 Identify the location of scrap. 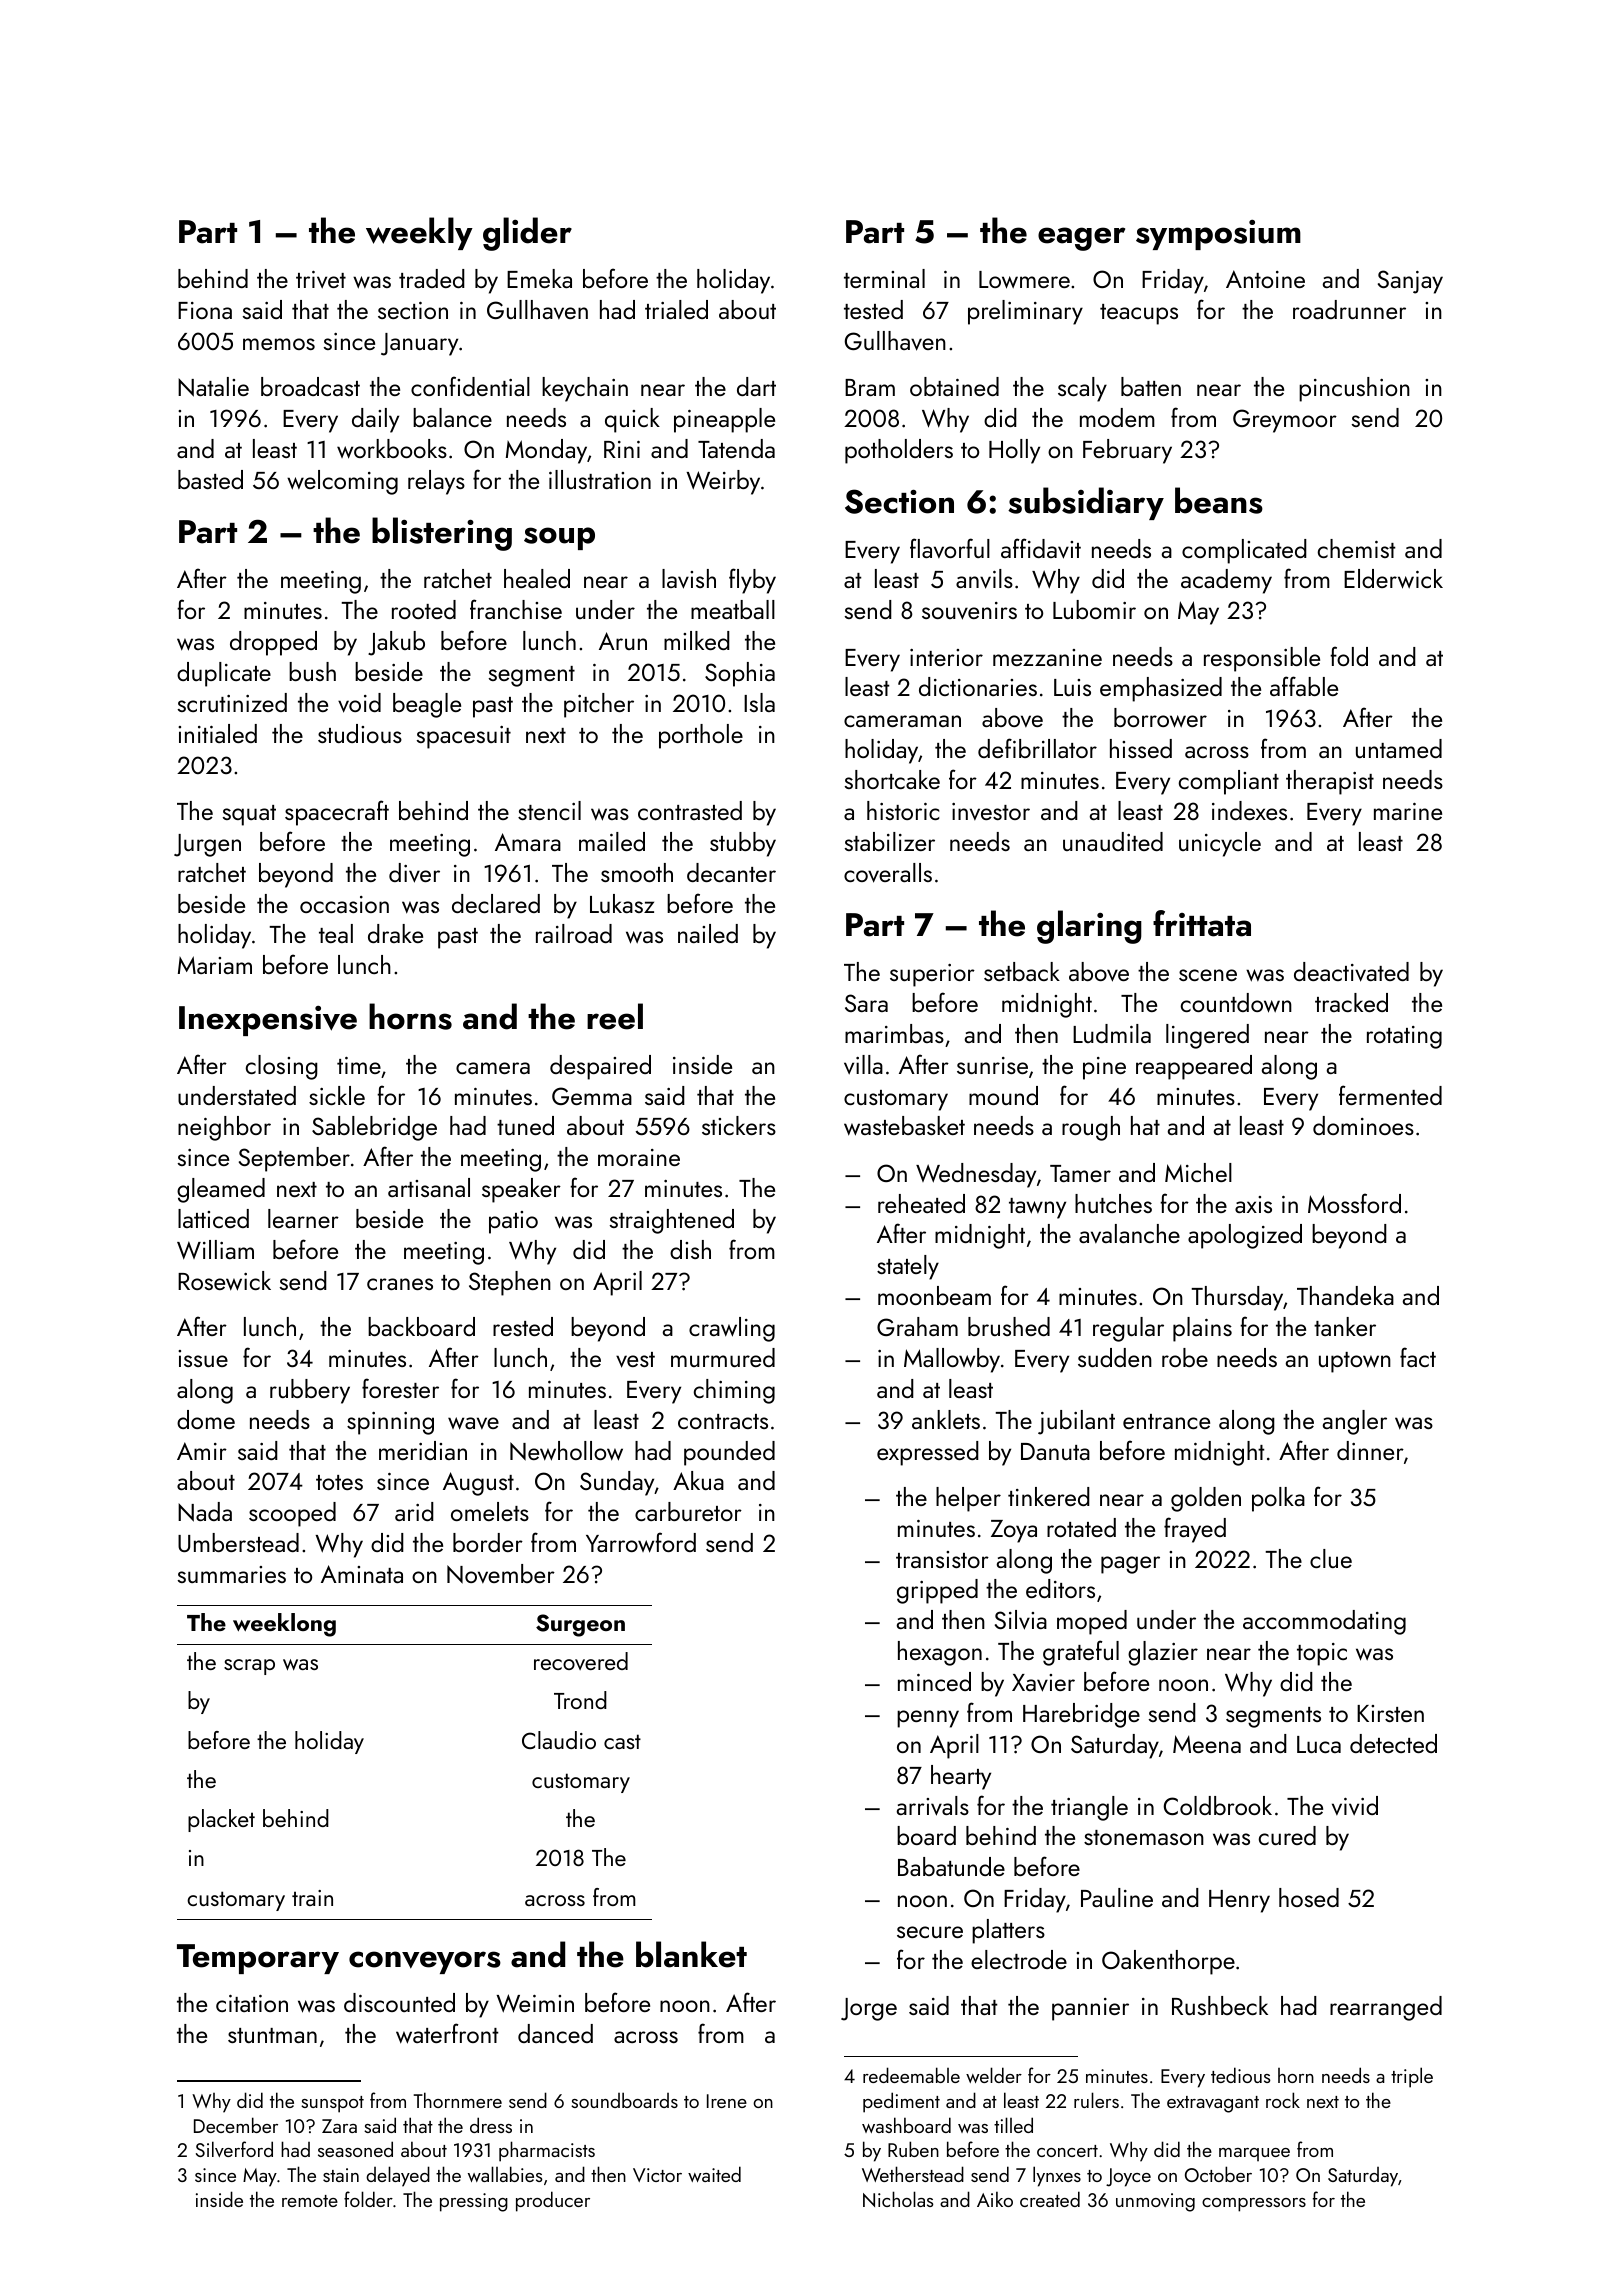
(249, 1667).
